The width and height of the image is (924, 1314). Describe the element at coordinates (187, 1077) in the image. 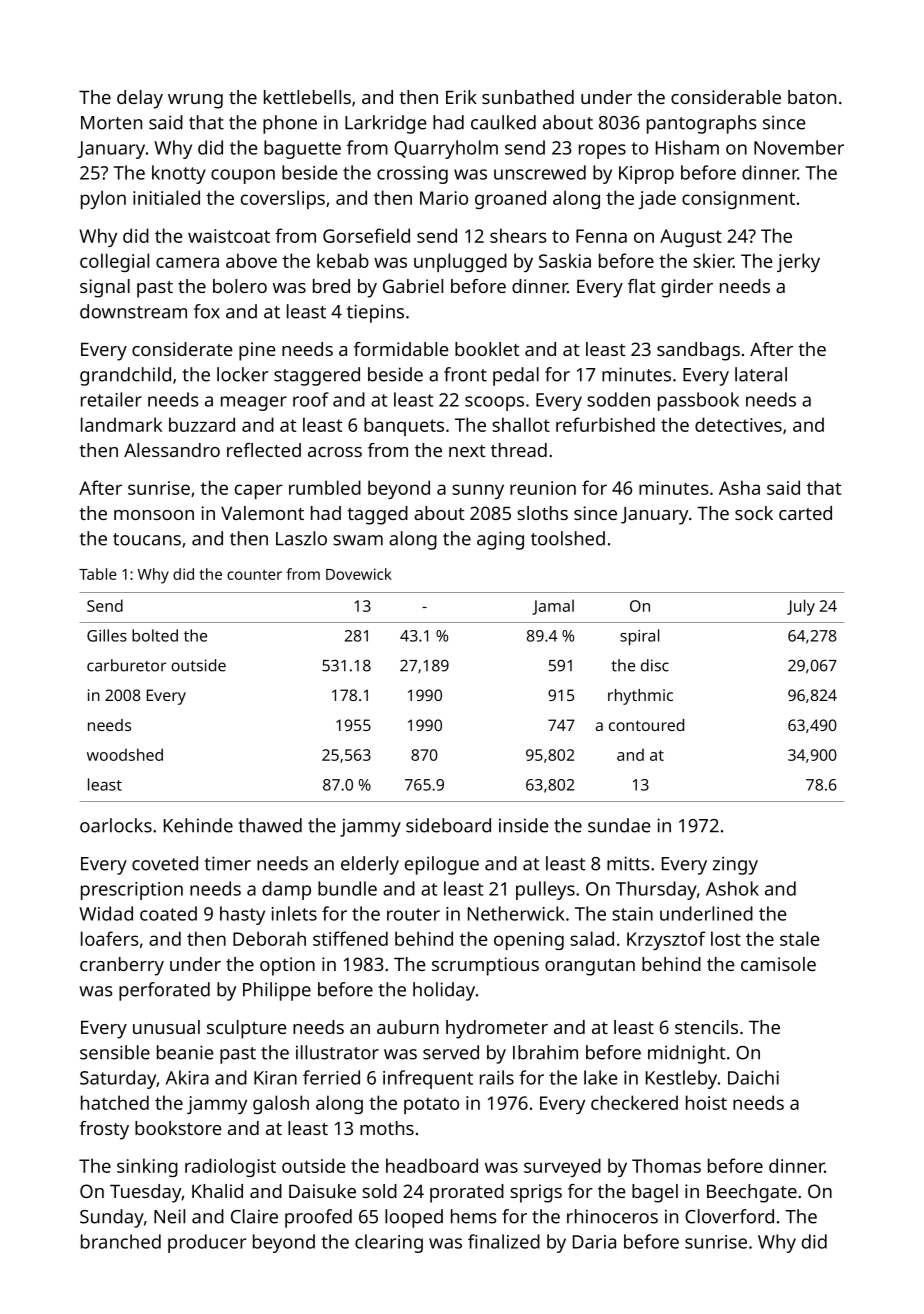

I see `Akira` at that location.
